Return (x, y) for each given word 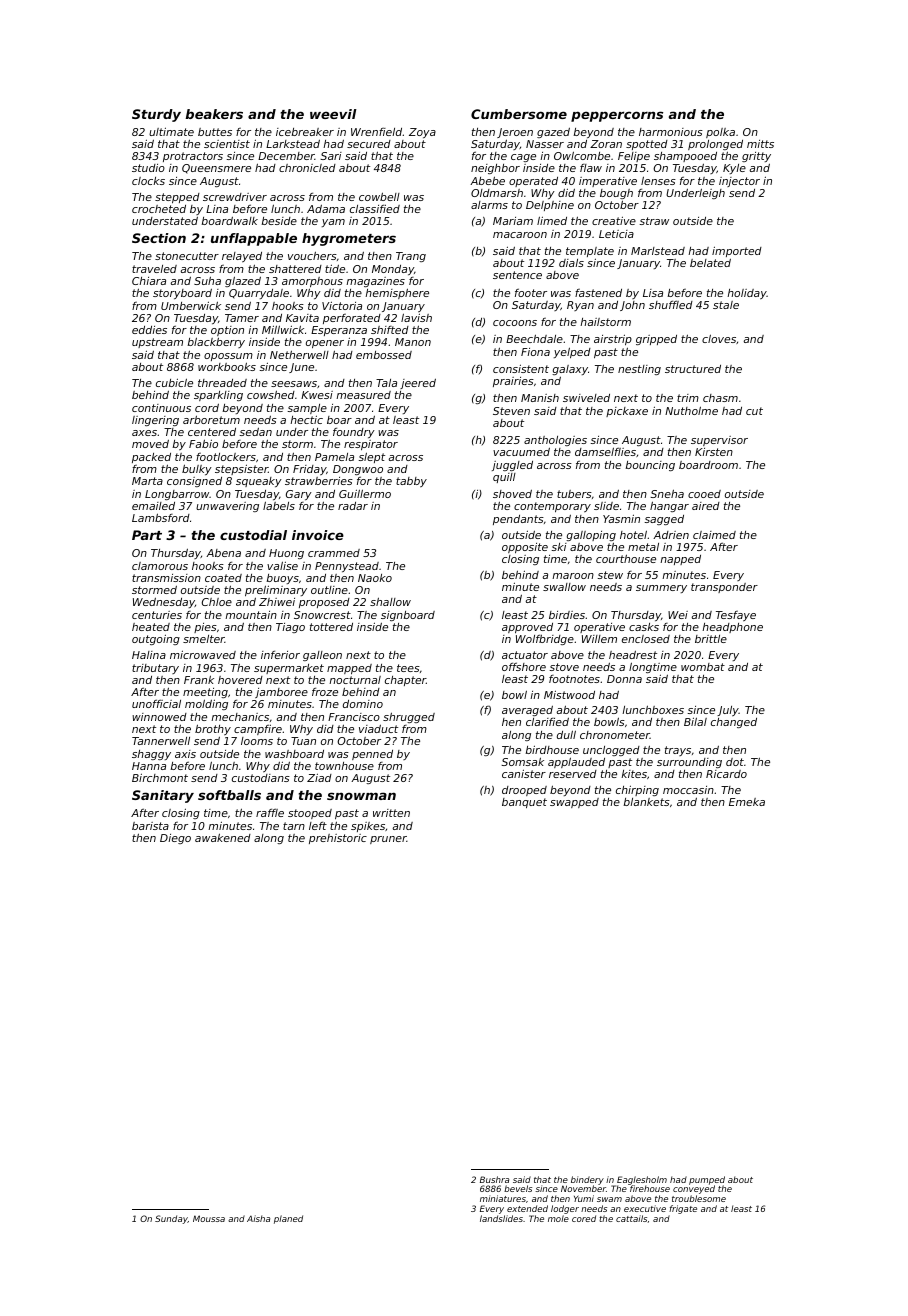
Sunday (171, 1219)
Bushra (494, 1179)
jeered (418, 384)
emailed (153, 506)
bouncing (650, 466)
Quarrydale (259, 294)
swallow (564, 587)
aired (706, 506)
